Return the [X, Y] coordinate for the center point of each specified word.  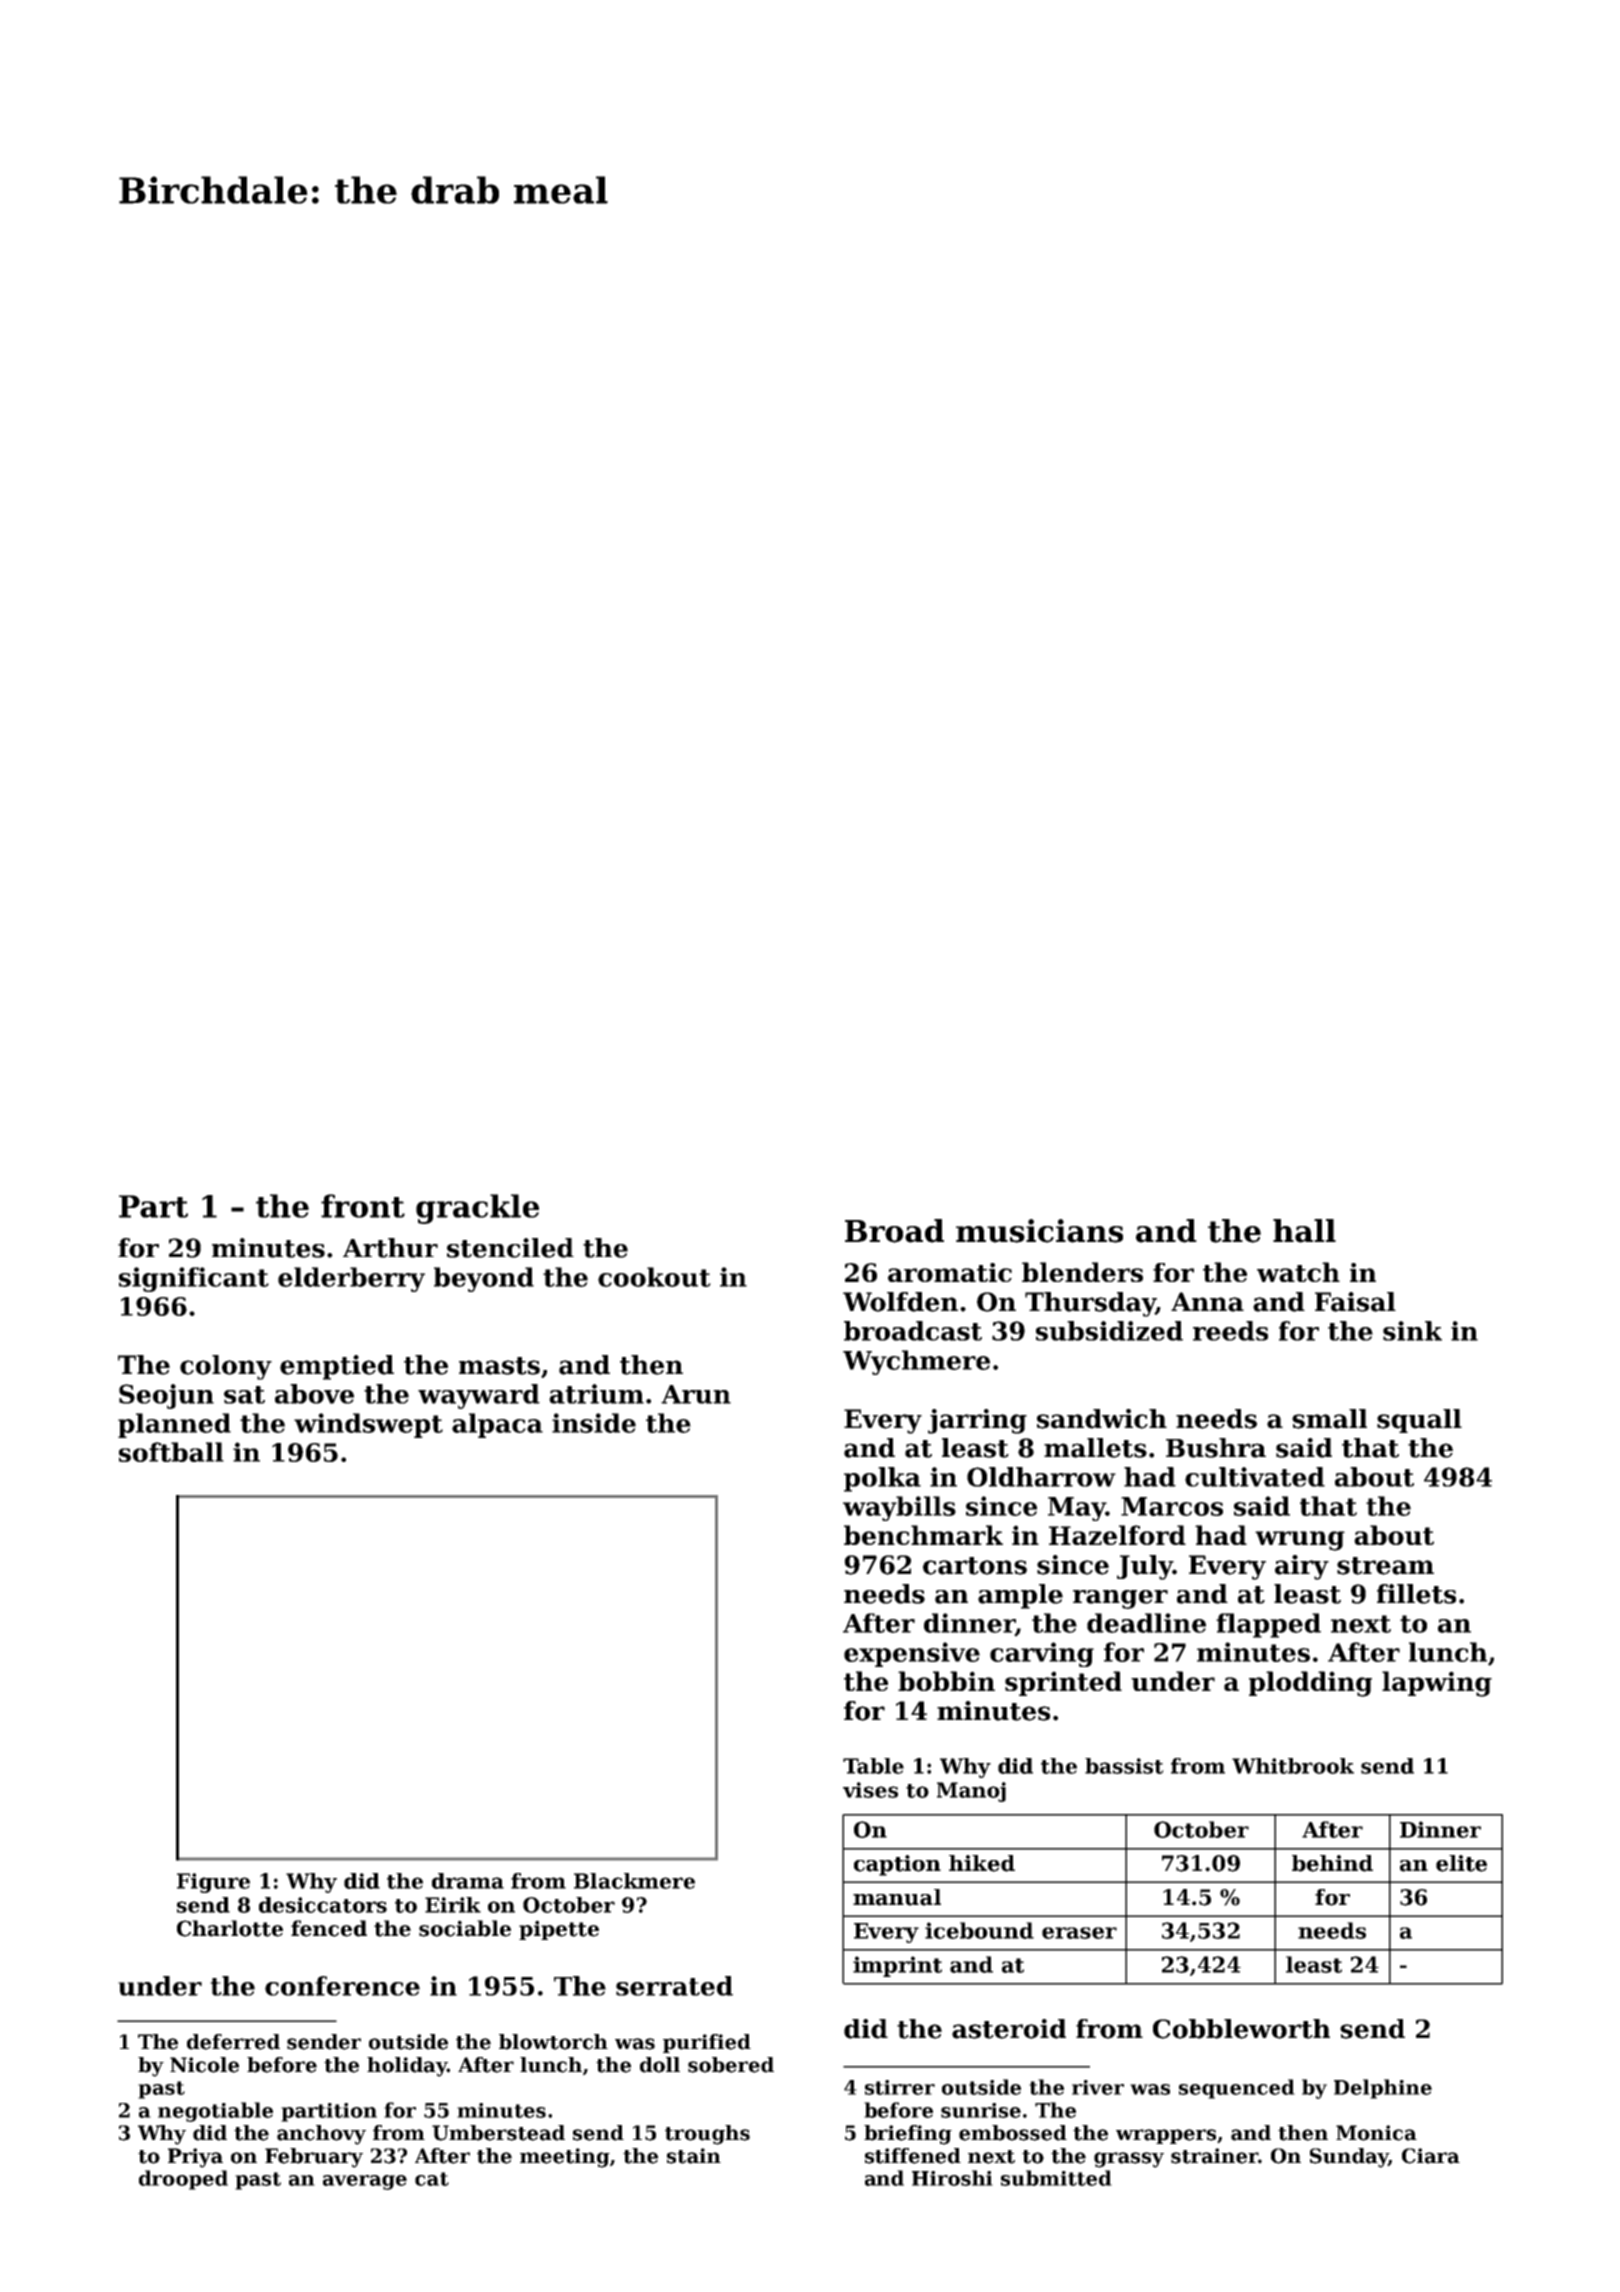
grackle [477, 1209]
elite [1461, 1863]
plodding [1310, 1684]
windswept [368, 1425]
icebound [979, 1930]
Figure [213, 1883]
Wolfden [900, 1302]
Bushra [1216, 1448]
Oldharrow [1041, 1477]
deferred [233, 2042]
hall [1304, 1231]
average [365, 2182]
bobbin [946, 1681]
